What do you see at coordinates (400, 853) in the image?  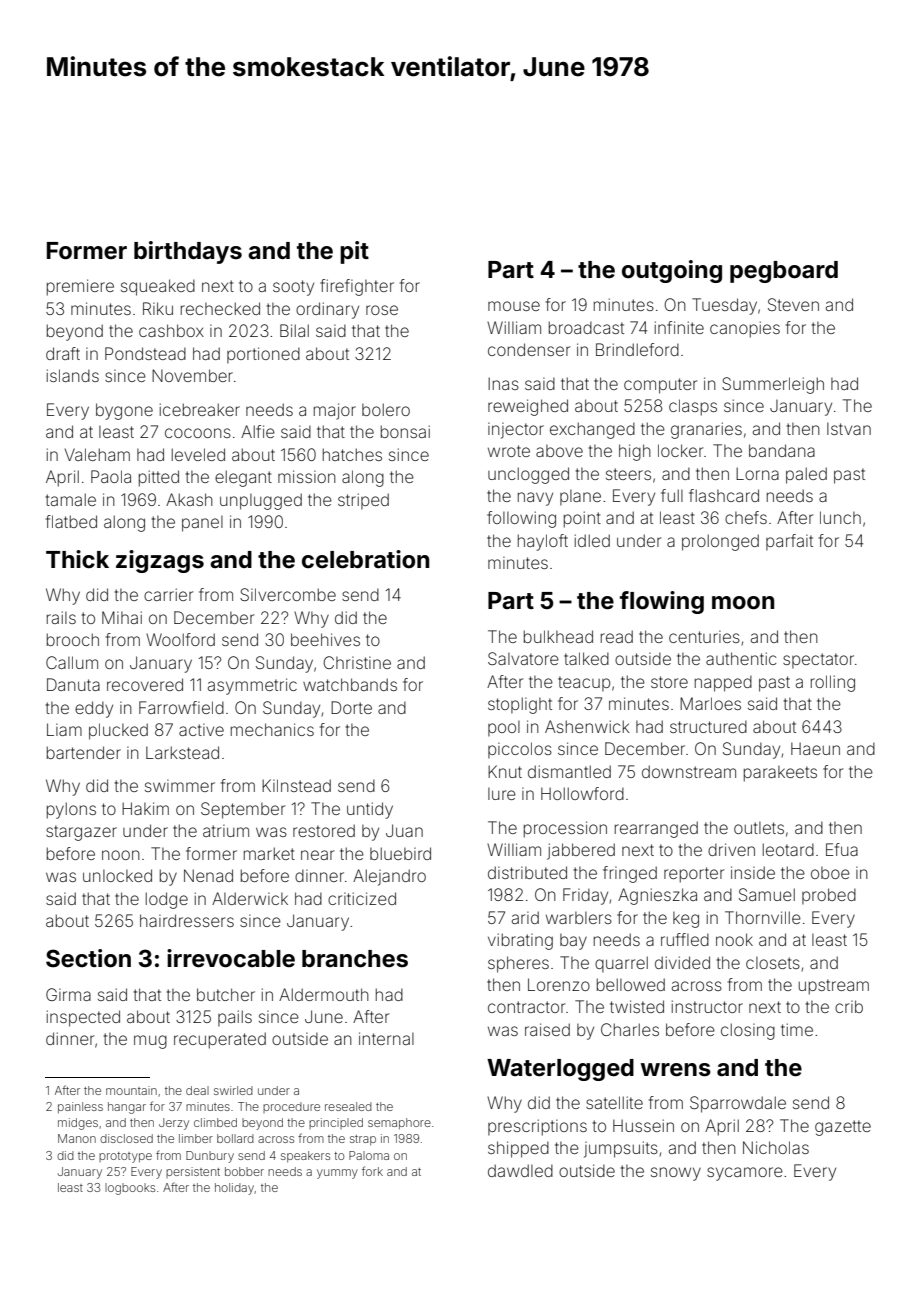 I see `bluebird` at bounding box center [400, 853].
